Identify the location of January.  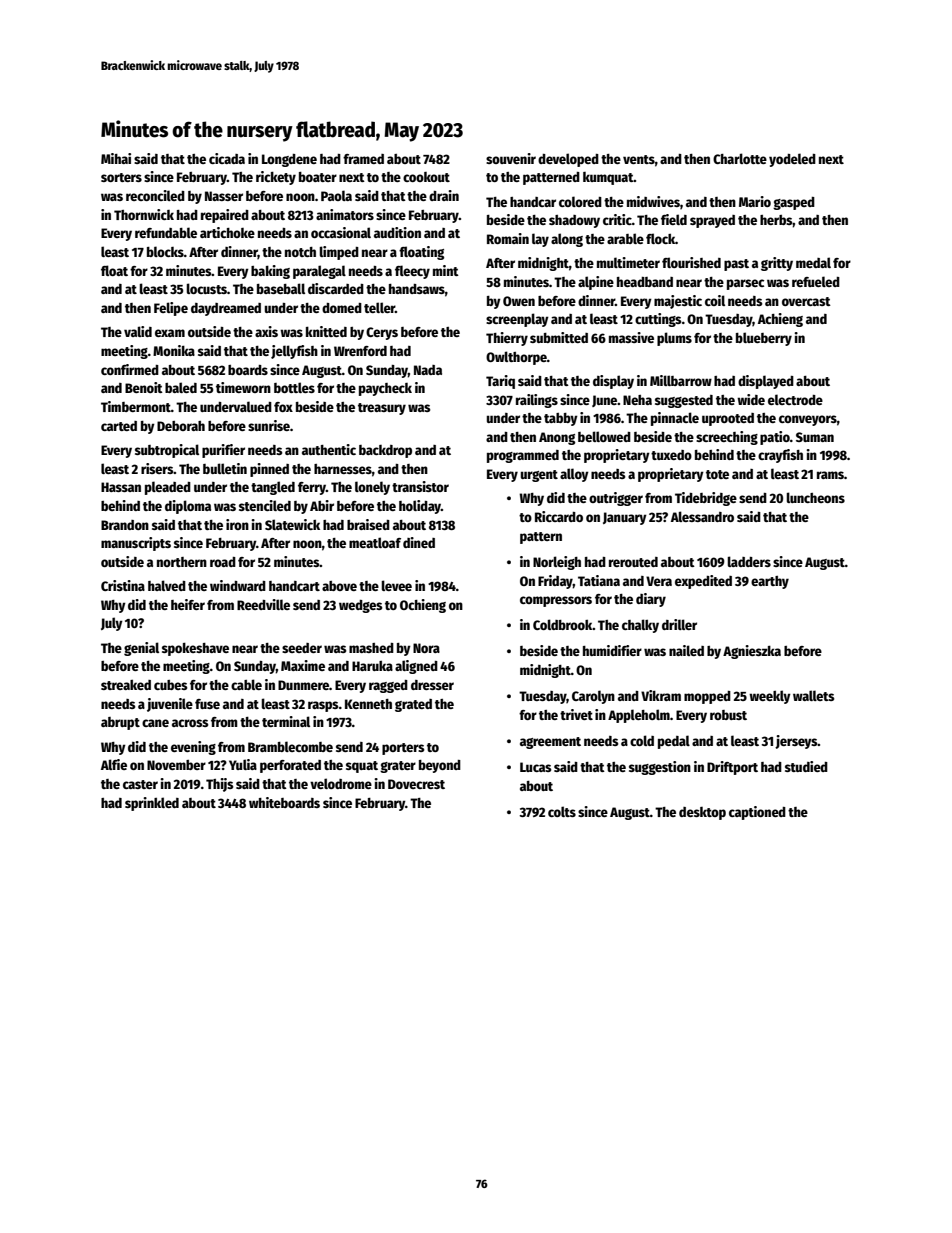
(625, 518).
